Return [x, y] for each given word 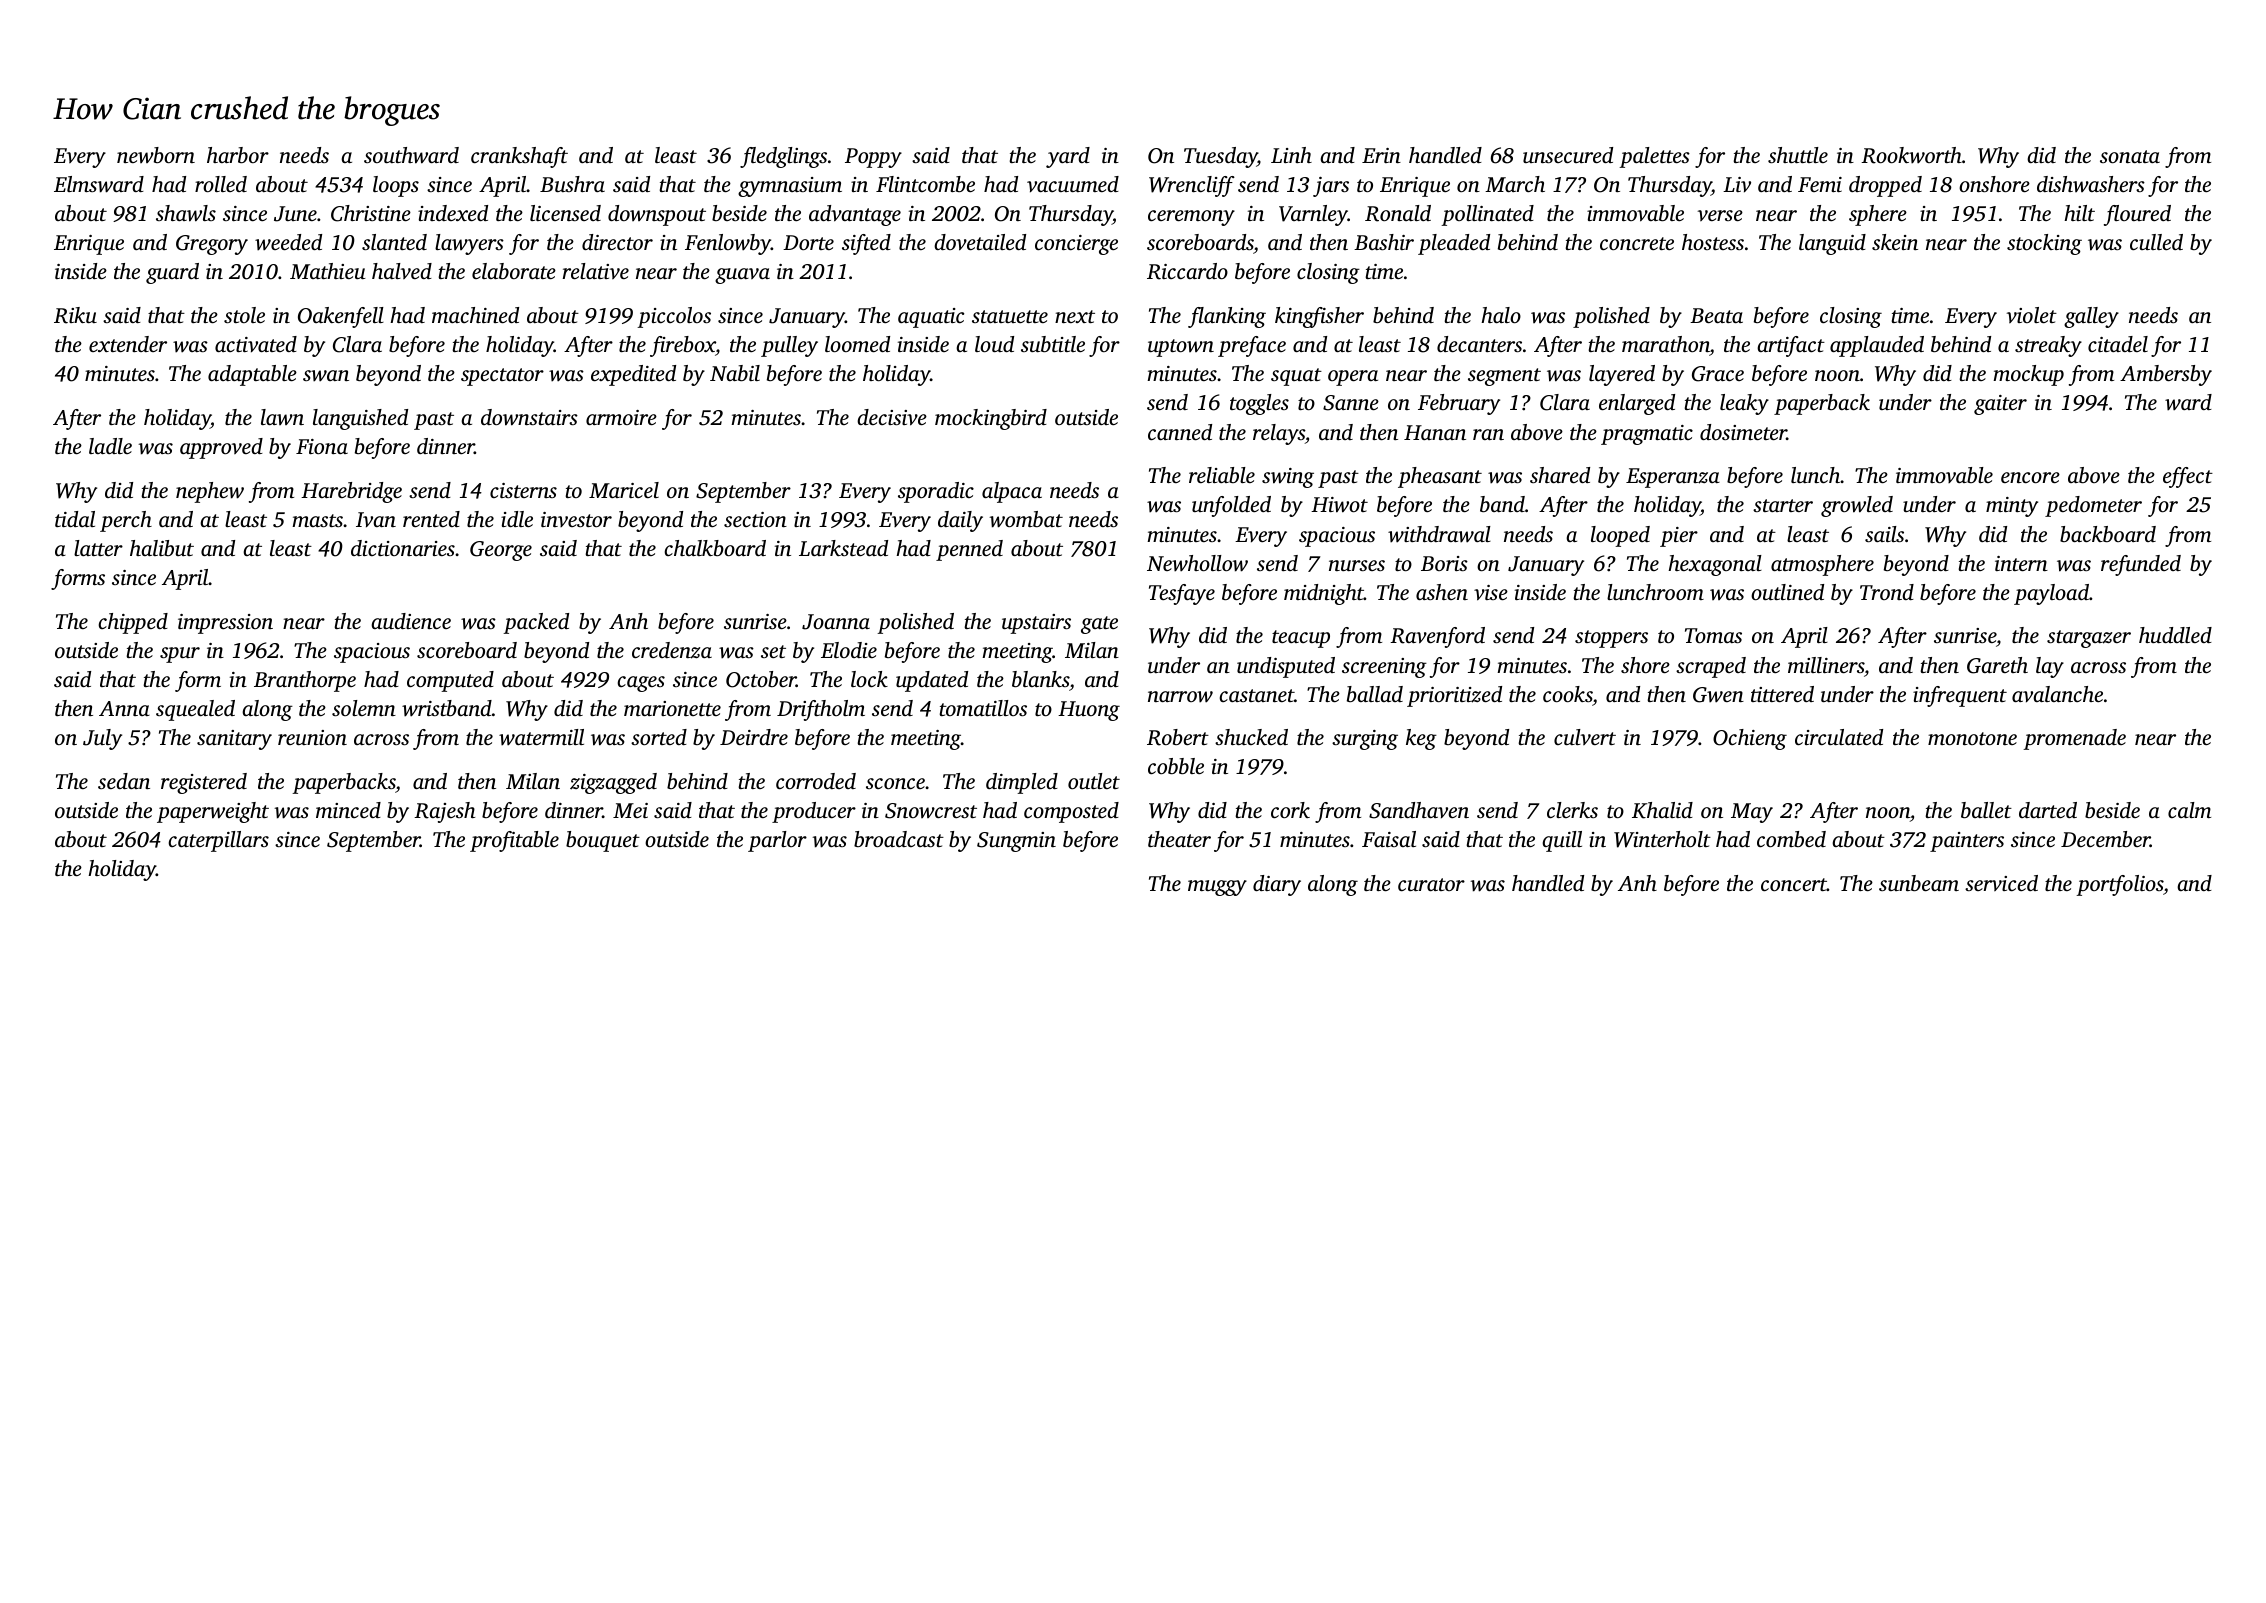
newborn [156, 155]
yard [1068, 157]
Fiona [322, 446]
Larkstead [843, 548]
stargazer [2089, 639]
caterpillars [218, 841]
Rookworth [1911, 155]
